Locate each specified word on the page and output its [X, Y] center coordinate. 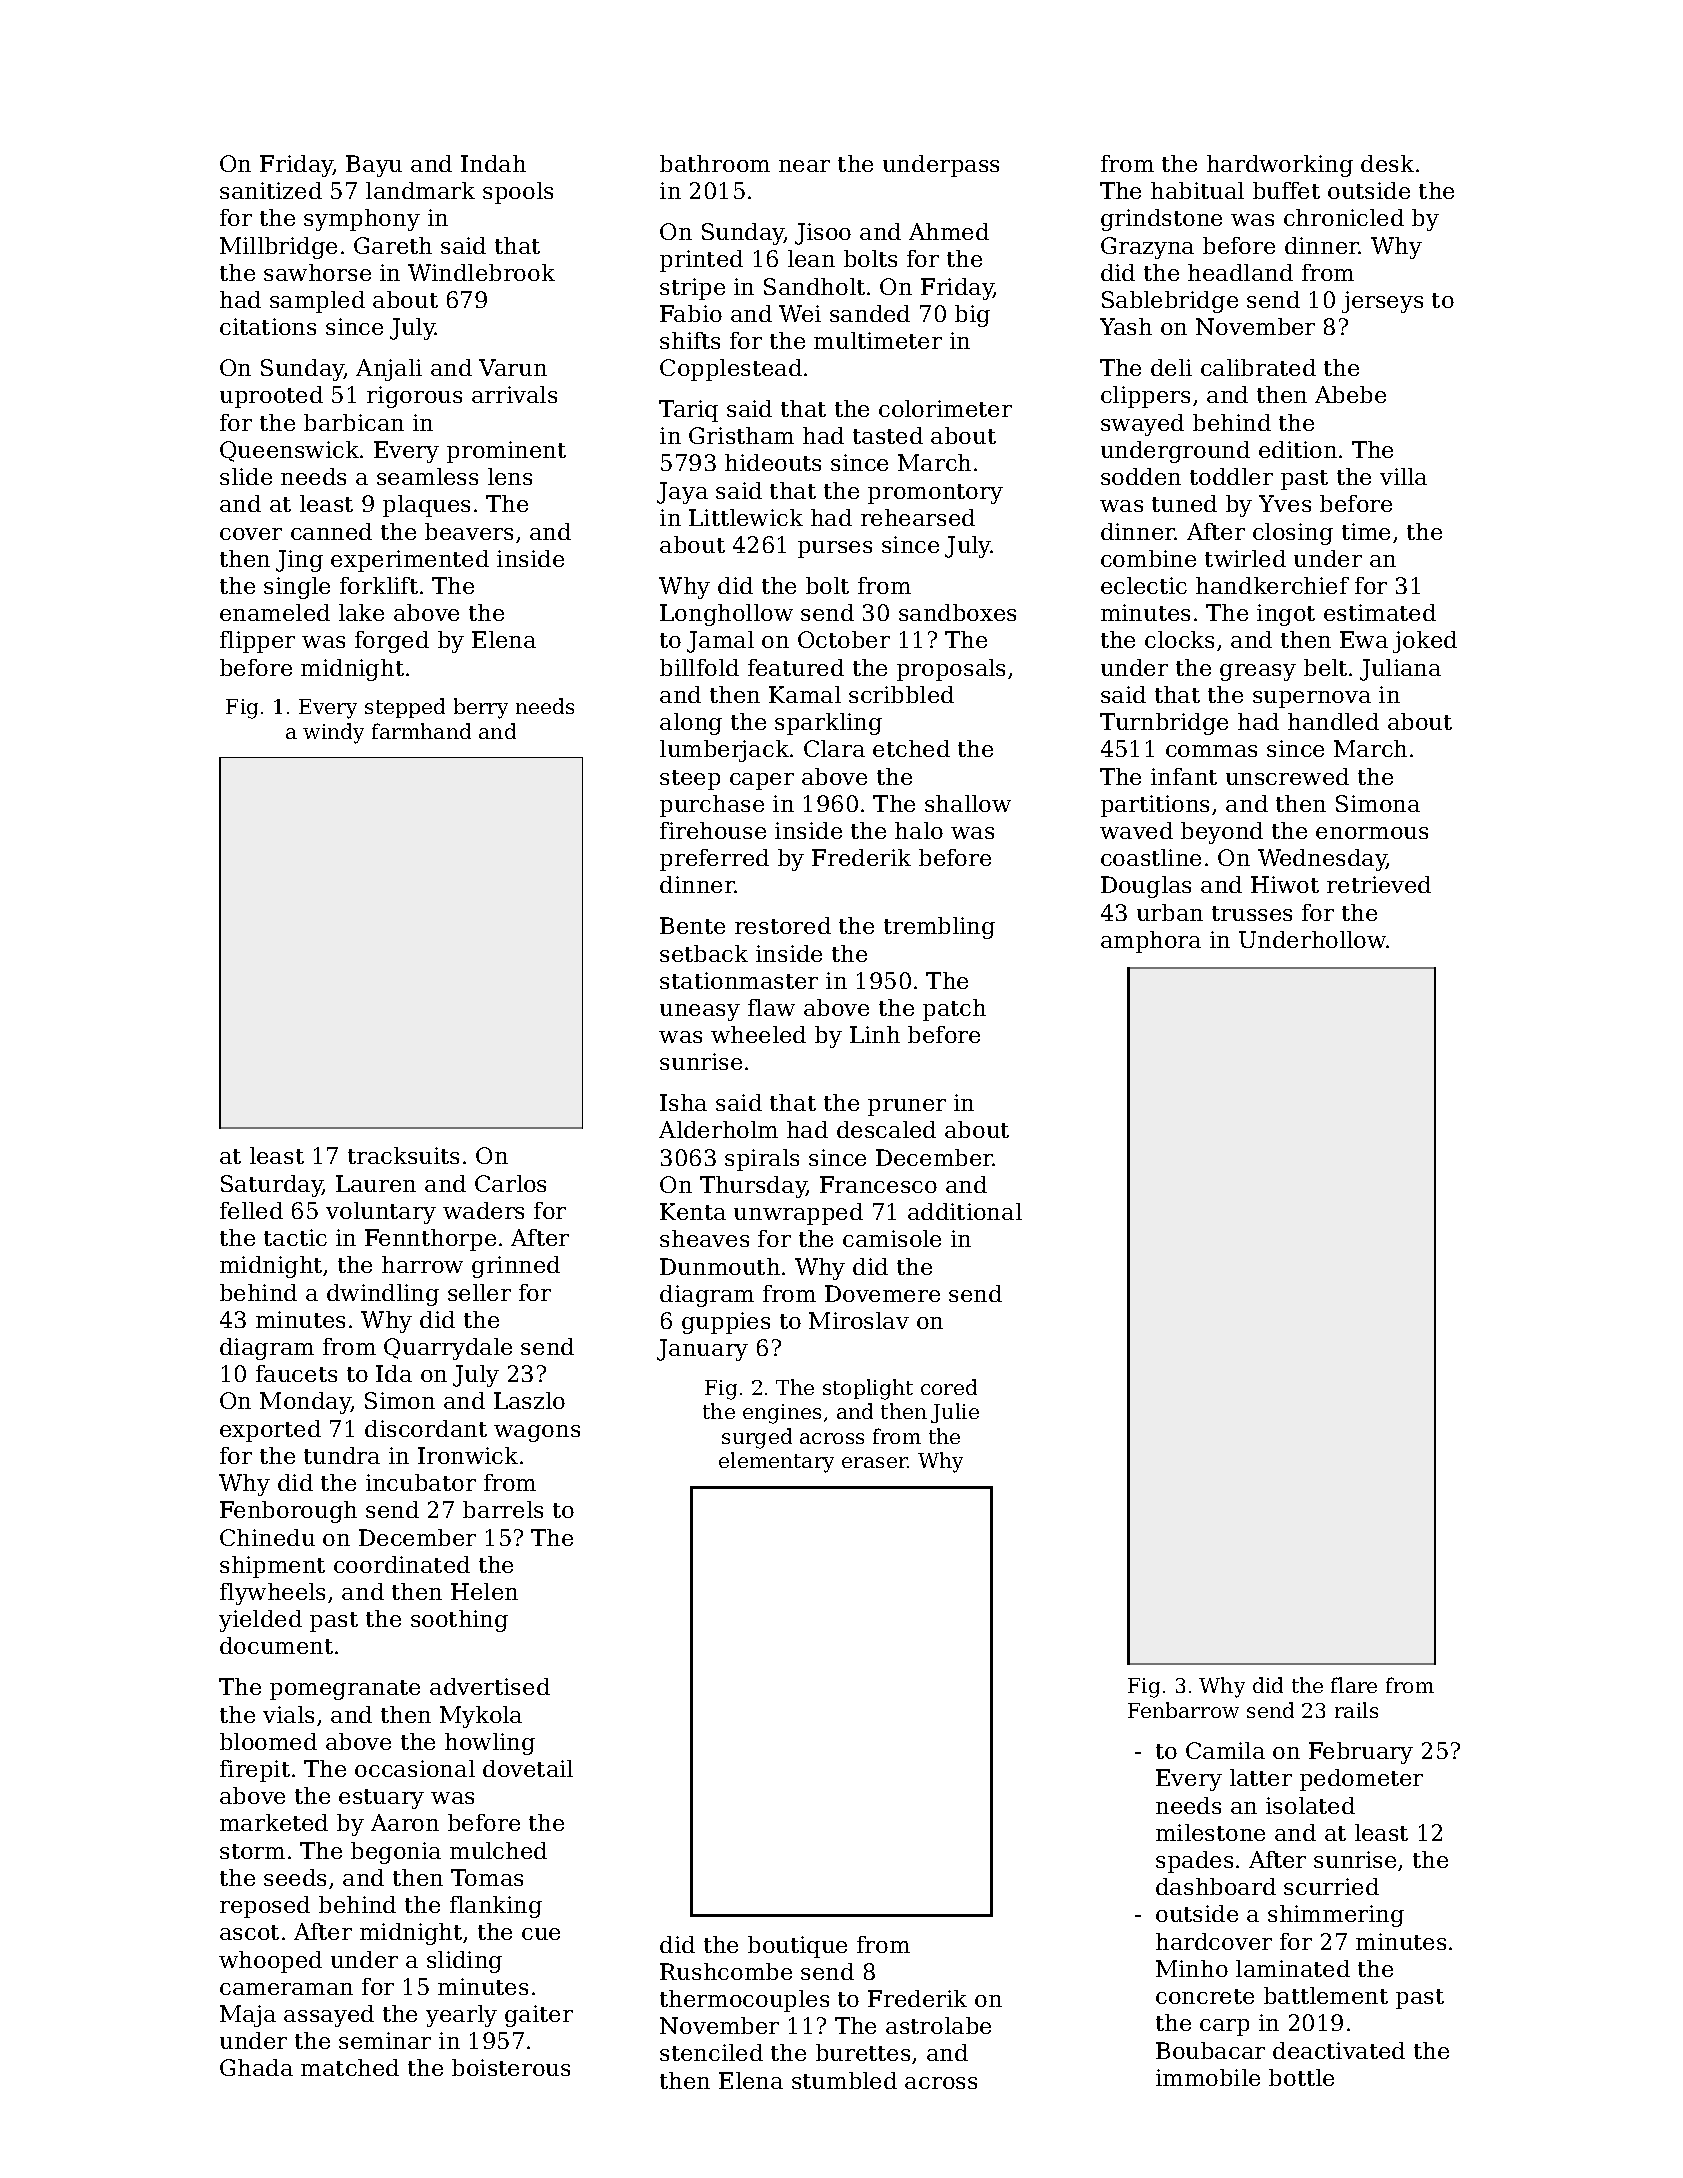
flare [1354, 1685]
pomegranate [345, 1690]
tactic [295, 1237]
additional [965, 1211]
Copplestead [731, 370]
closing [1293, 534]
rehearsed [918, 517]
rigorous [414, 397]
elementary [776, 1462]
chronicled [1344, 217]
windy [333, 733]
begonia [396, 1853]
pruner [907, 1107]
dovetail [528, 1768]
